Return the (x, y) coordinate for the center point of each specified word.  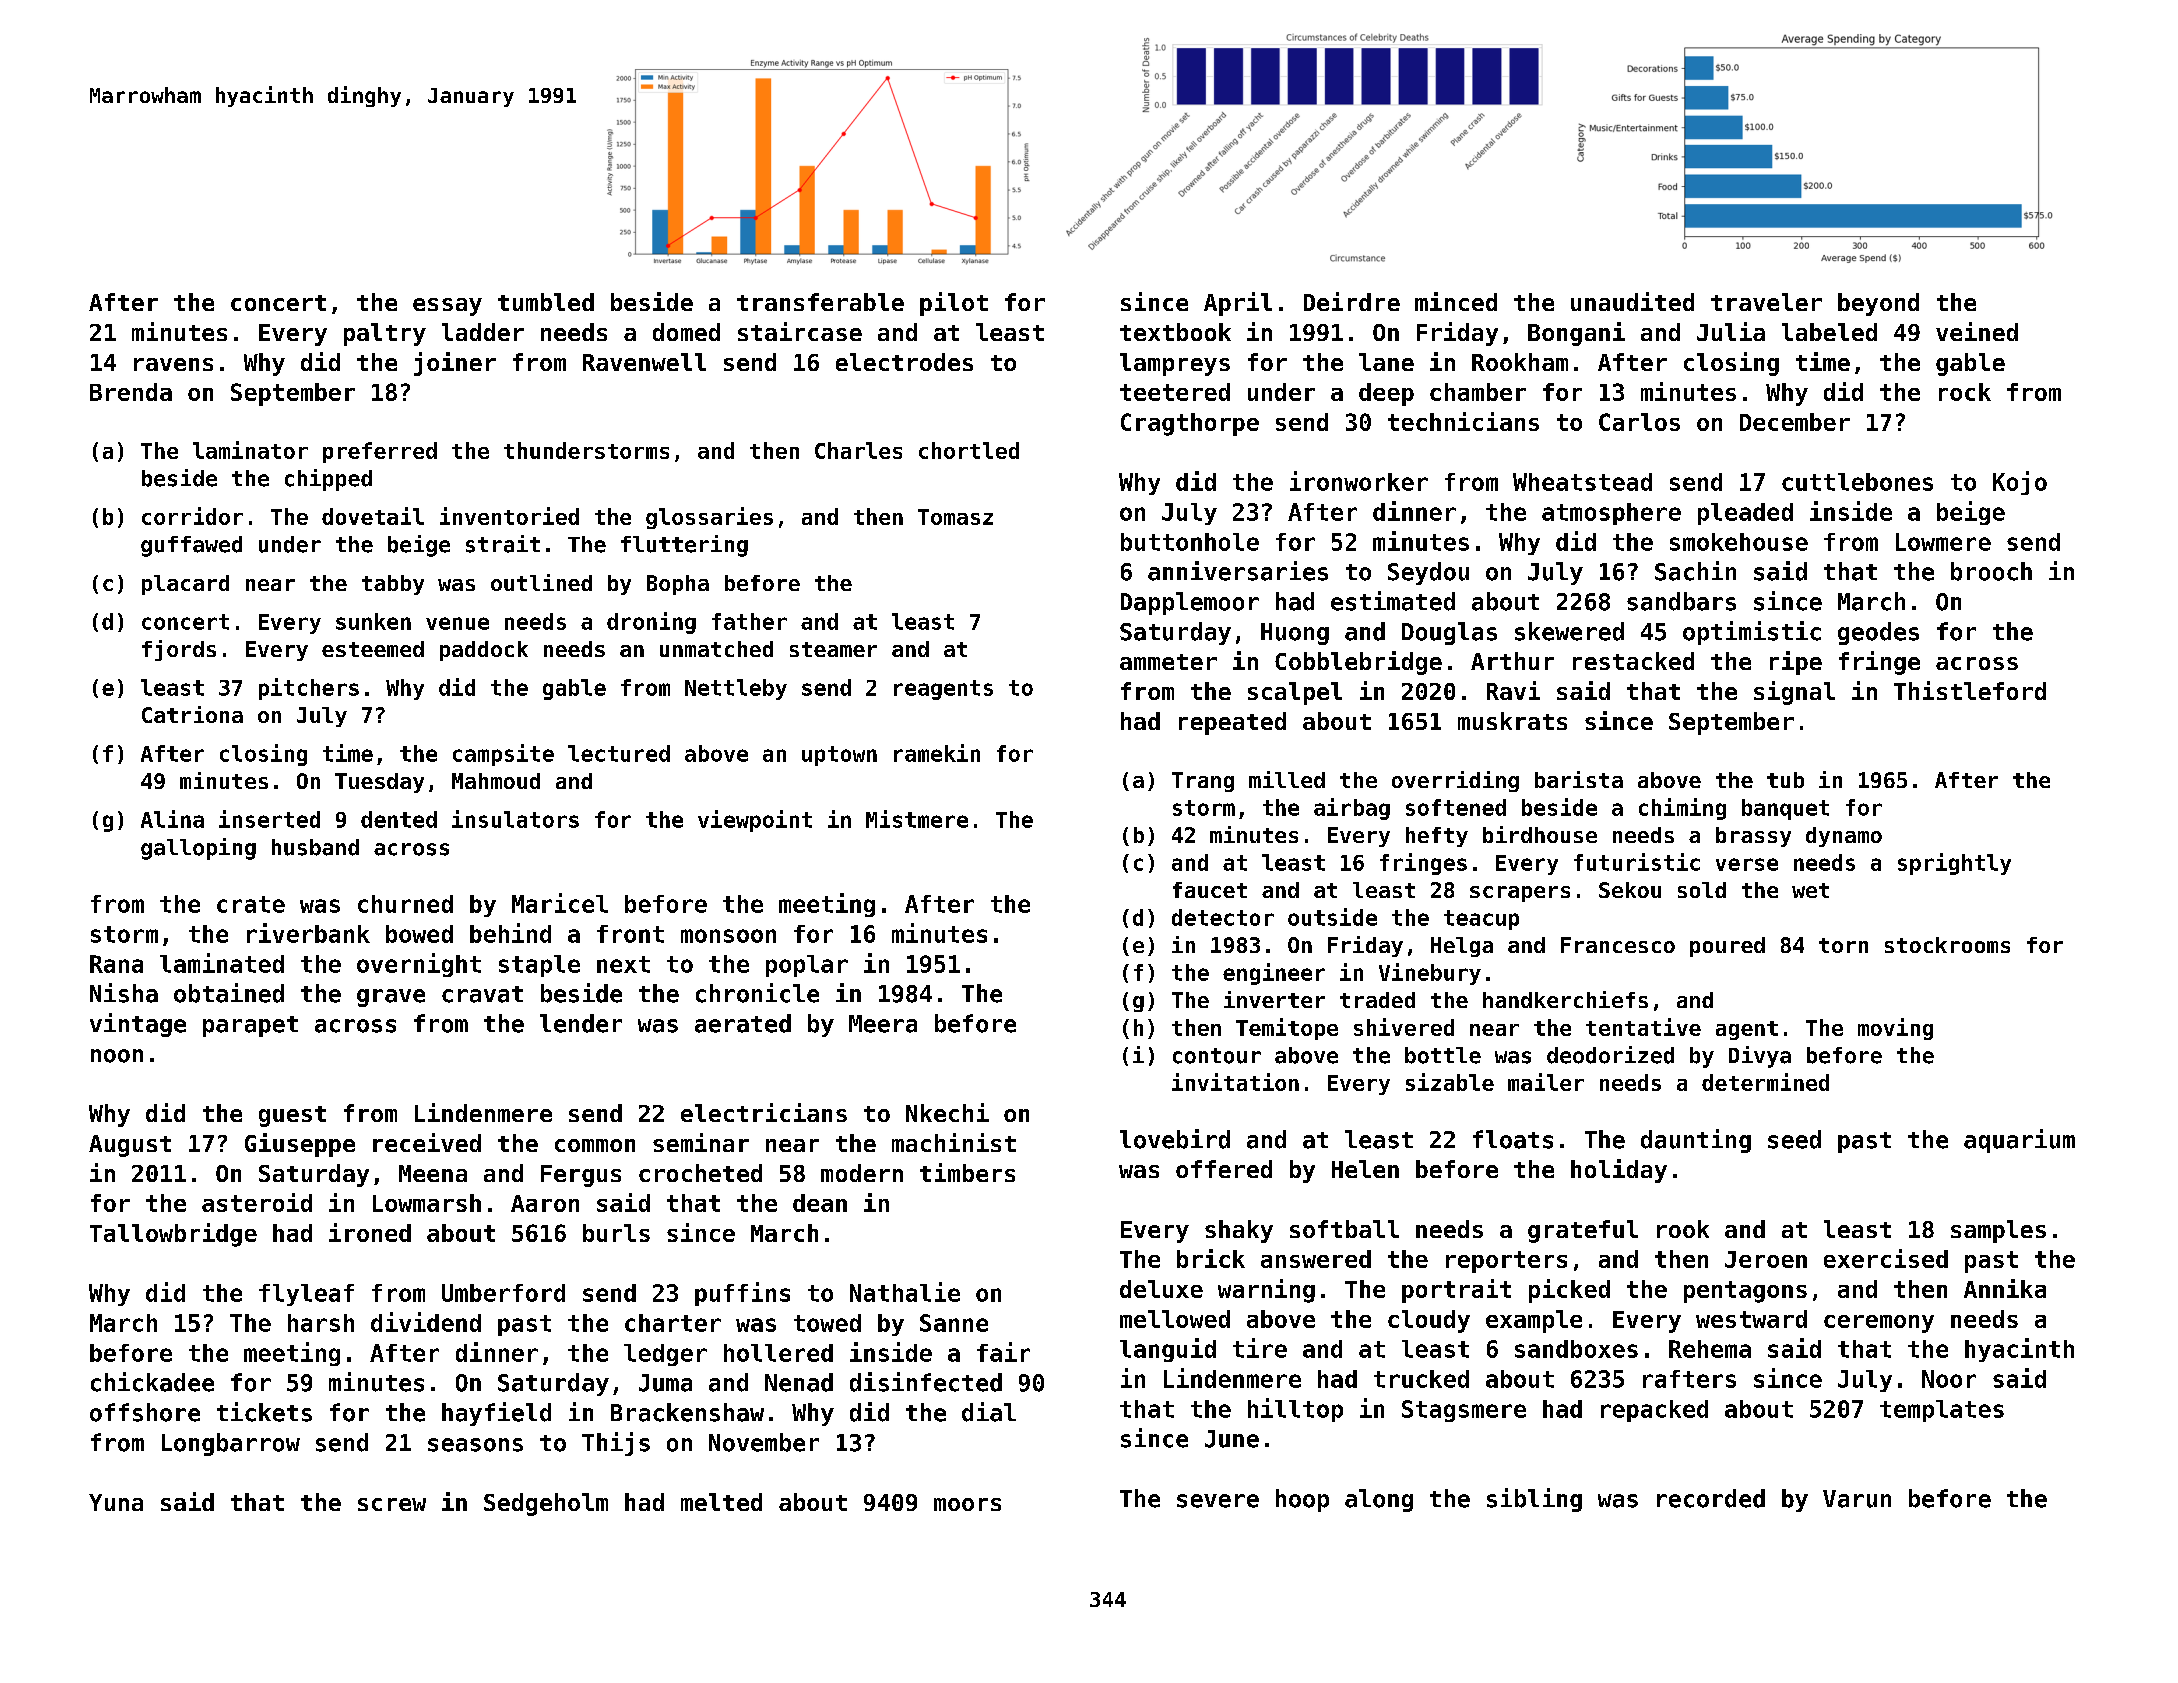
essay (447, 307)
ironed (370, 1232)
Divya (1760, 1057)
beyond (1878, 304)
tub (1785, 780)
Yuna (116, 1502)
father (749, 621)
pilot (954, 304)
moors (967, 1504)
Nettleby (736, 689)
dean (820, 1203)
